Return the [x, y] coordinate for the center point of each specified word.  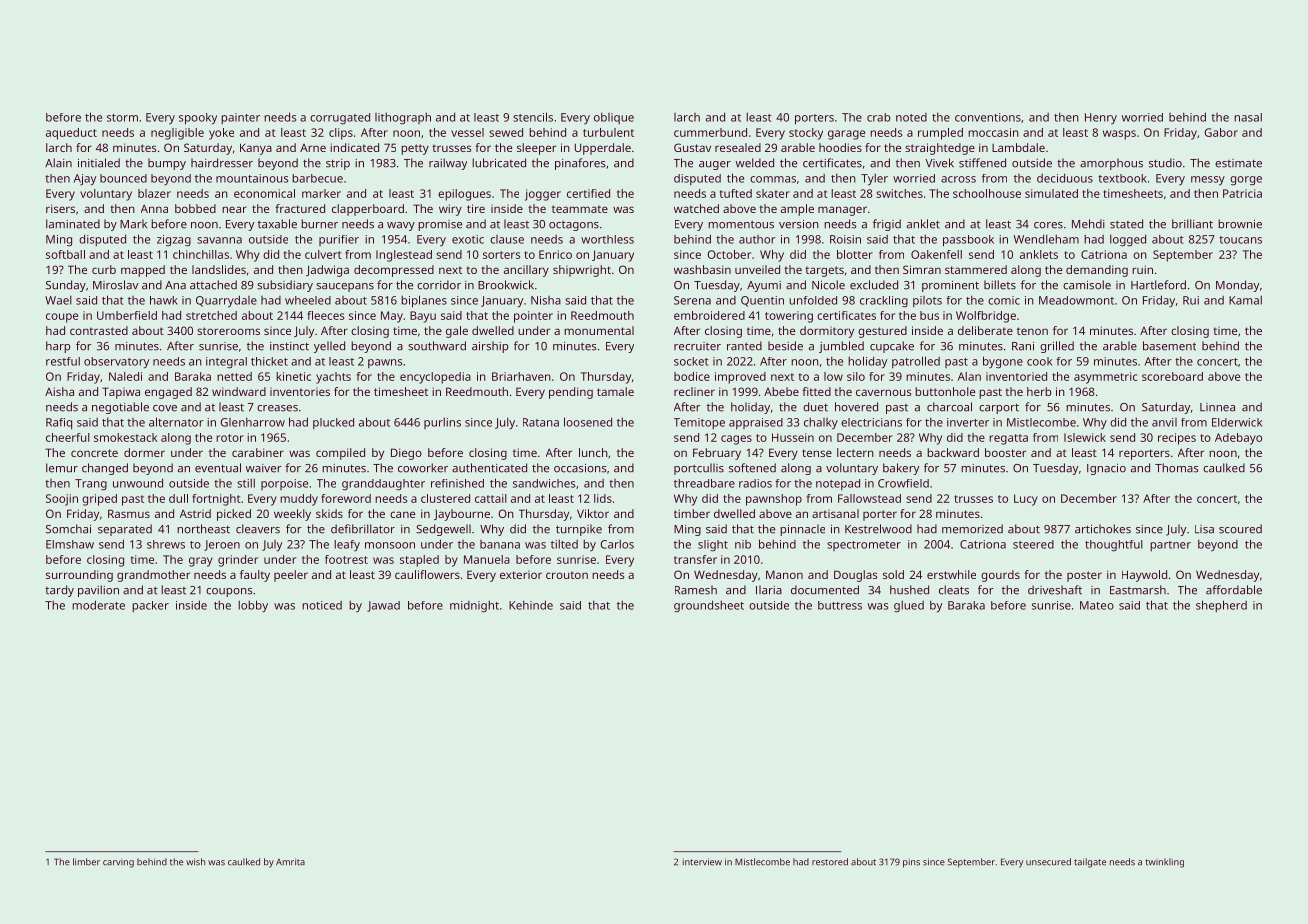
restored [830, 862]
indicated [354, 147]
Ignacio [1106, 469]
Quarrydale [226, 301]
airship [490, 347]
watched [696, 208]
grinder [238, 561]
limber [86, 862]
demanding [1097, 271]
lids [603, 498]
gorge [1246, 181]
